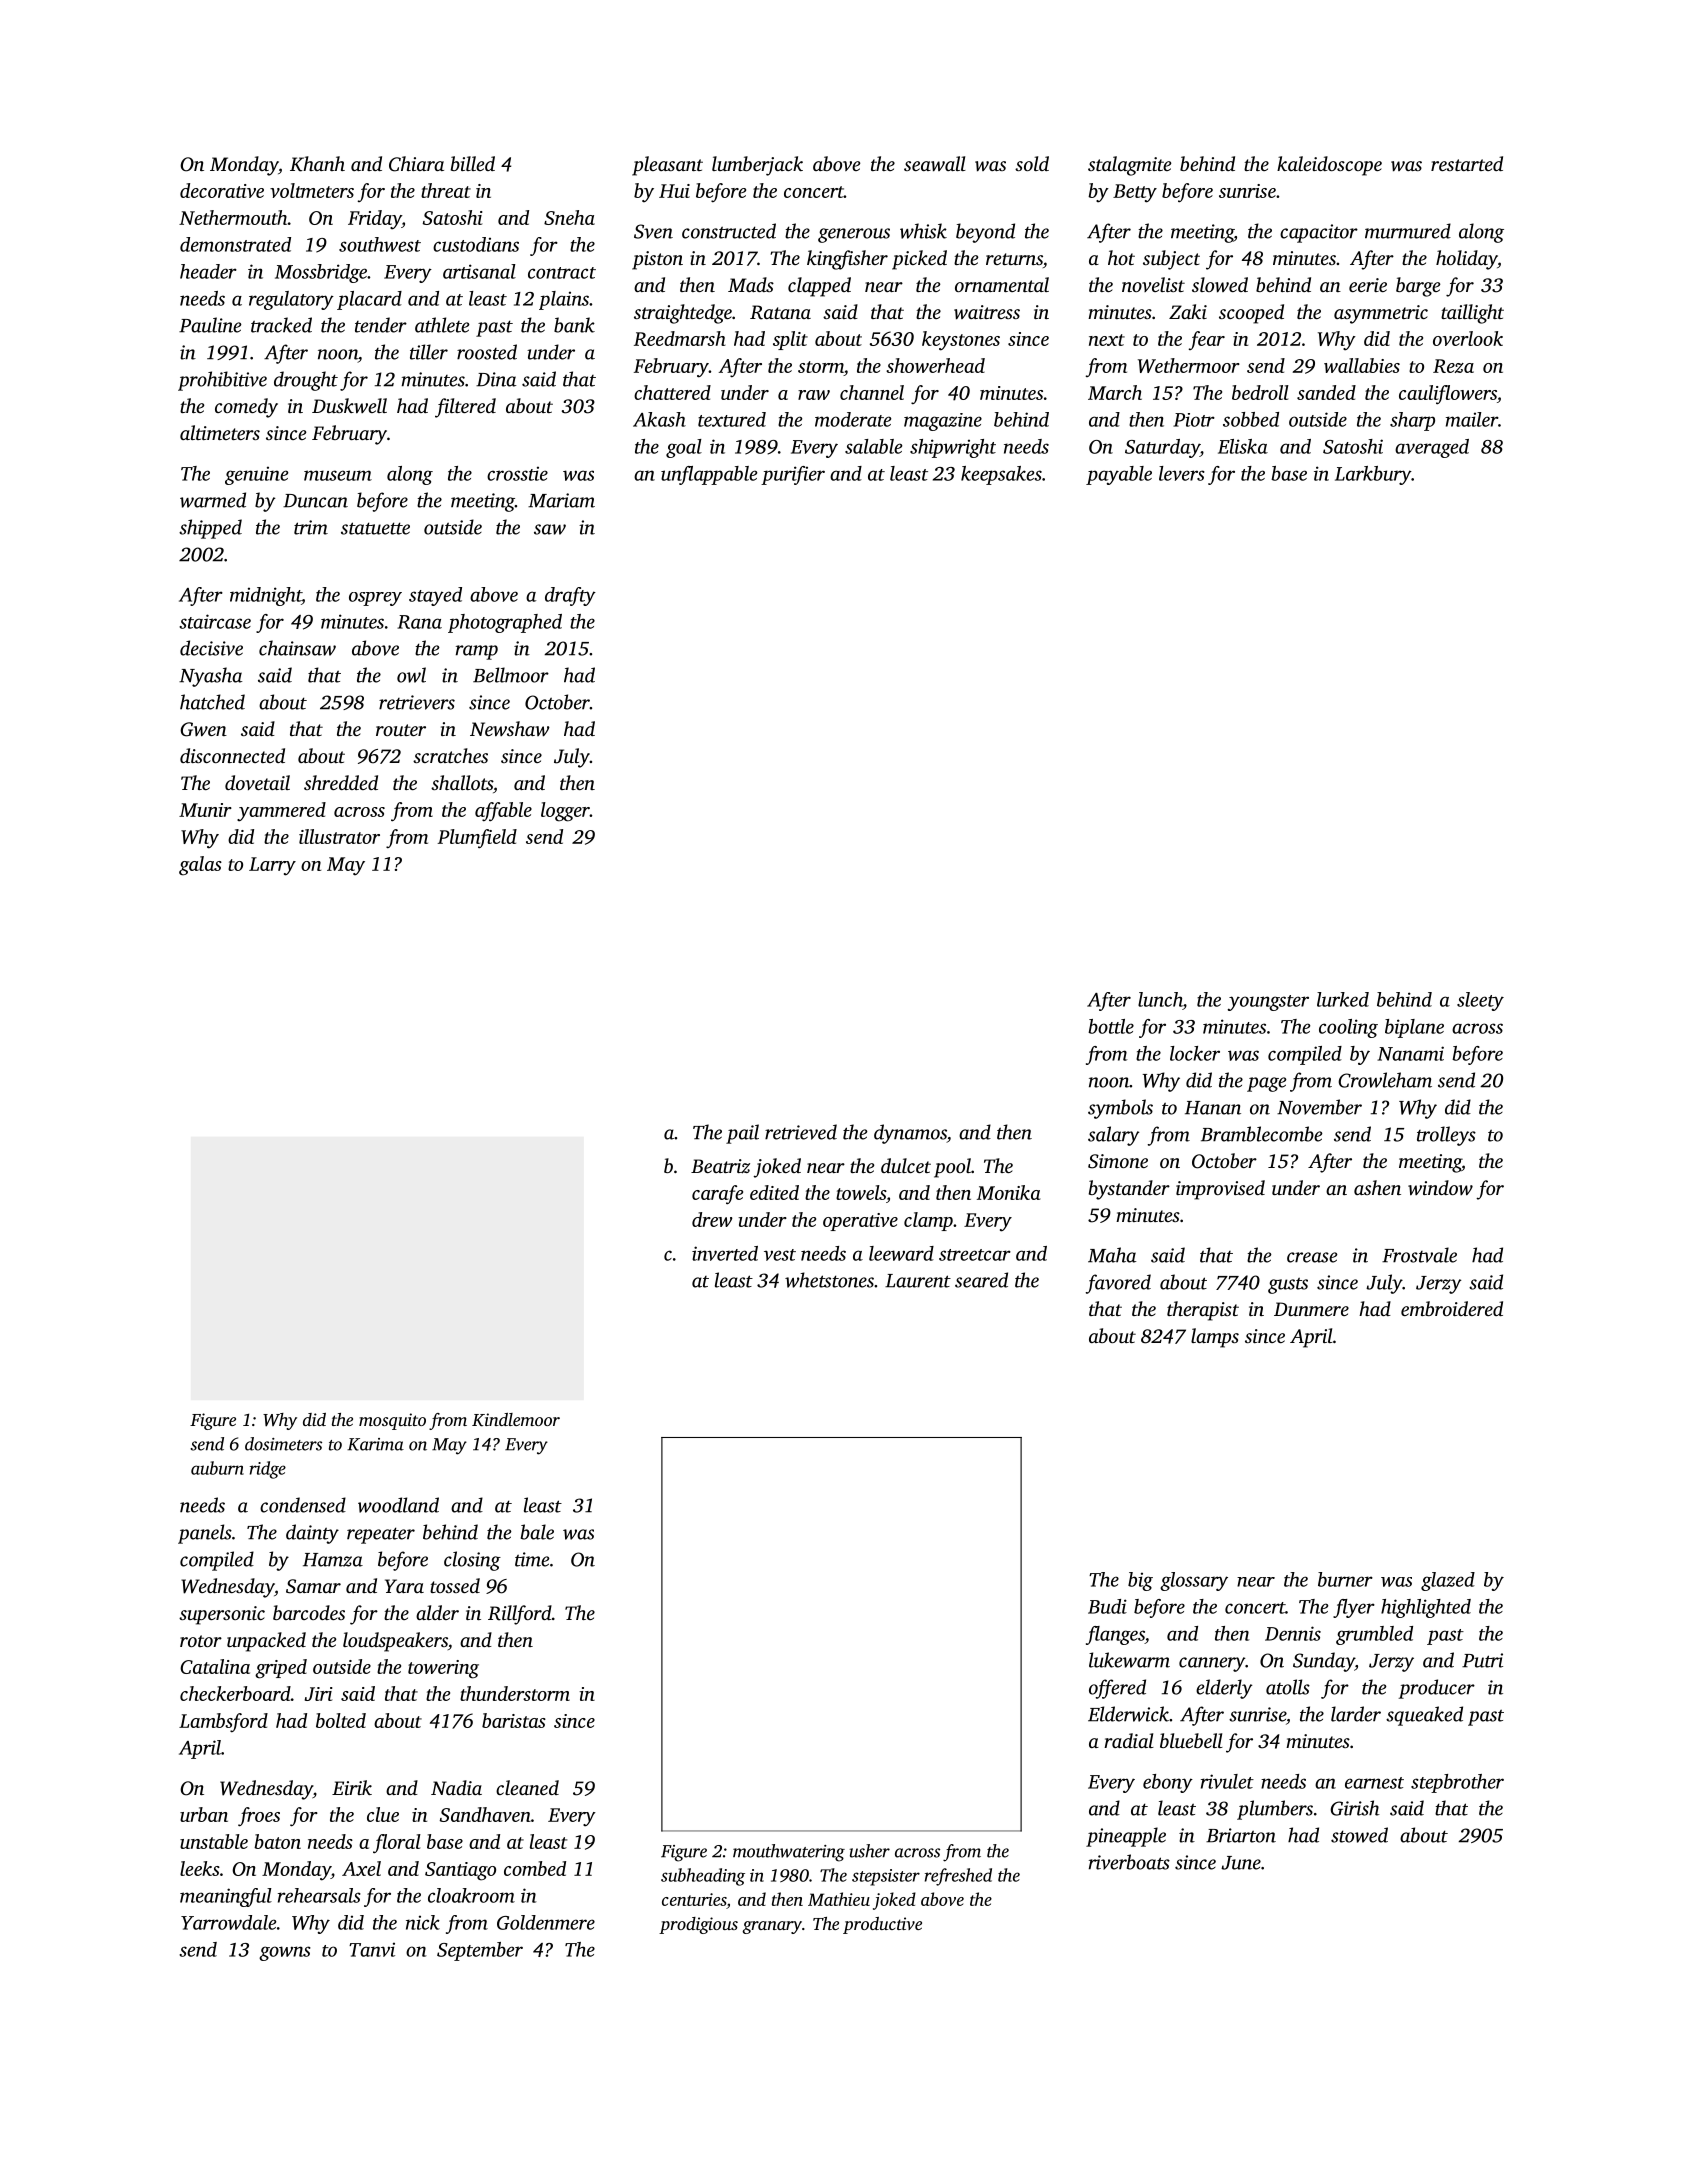 The image size is (1683, 2178). What do you see at coordinates (732, 419) in the document?
I see `textured` at bounding box center [732, 419].
